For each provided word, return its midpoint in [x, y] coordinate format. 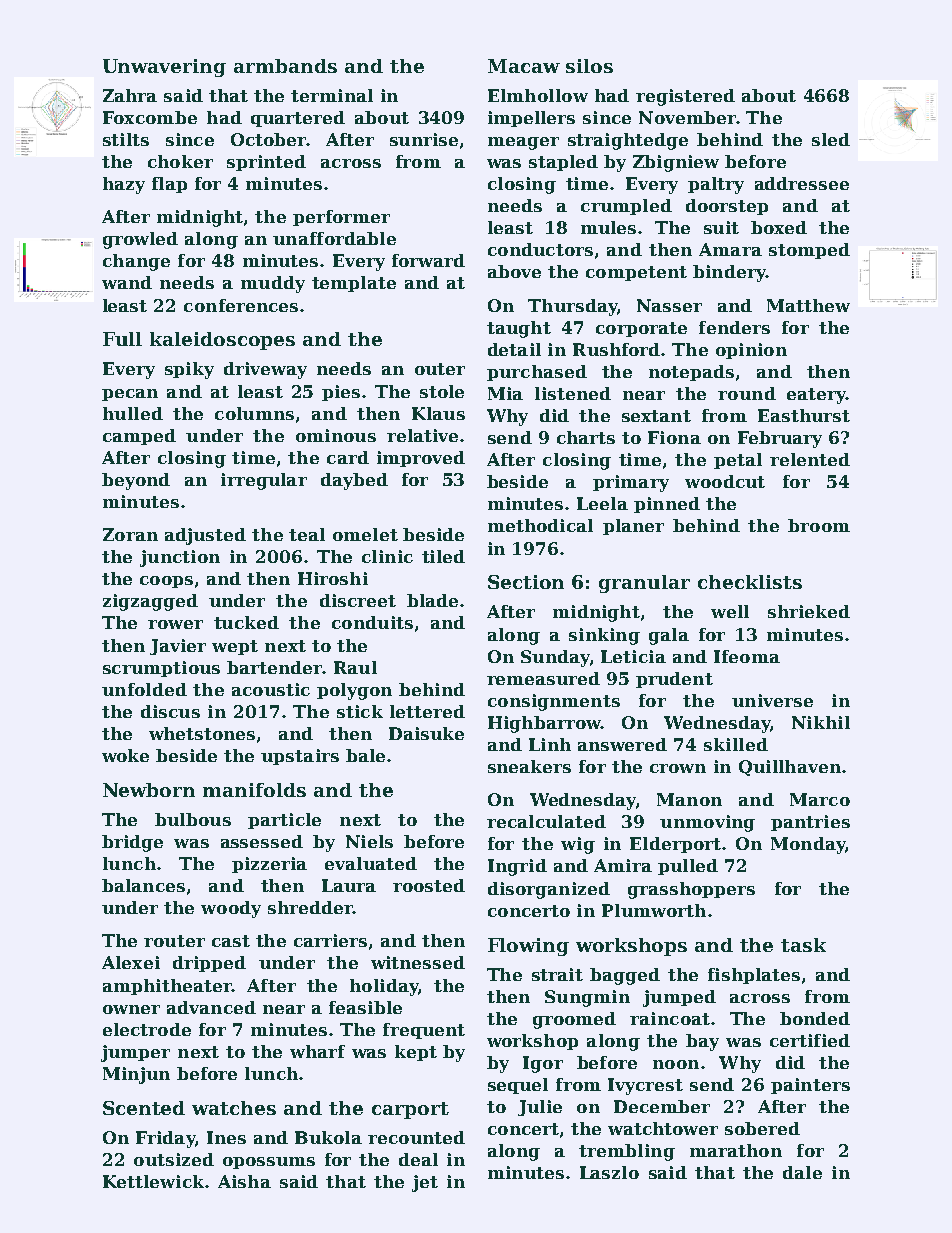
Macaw [524, 66]
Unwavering [164, 68]
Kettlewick [153, 1181]
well [730, 611]
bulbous [193, 819]
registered [685, 97]
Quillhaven [790, 768]
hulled [133, 413]
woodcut [725, 481]
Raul [355, 667]
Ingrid [517, 867]
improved [421, 459]
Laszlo [609, 1172]
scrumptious [161, 669]
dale [802, 1172]
